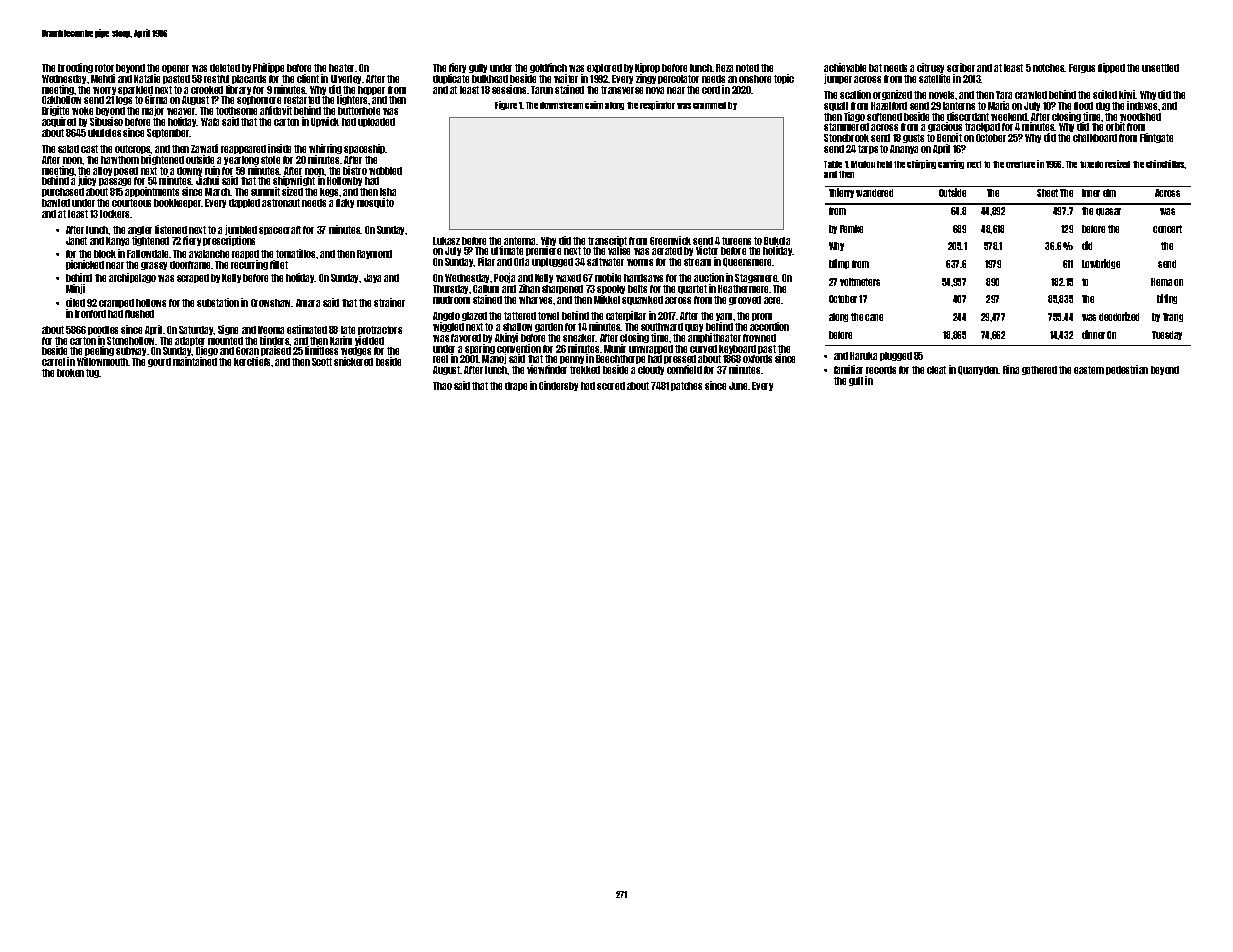 The height and width of the screenshot is (952, 1233). What do you see at coordinates (85, 265) in the screenshot?
I see `picnicked` at bounding box center [85, 265].
